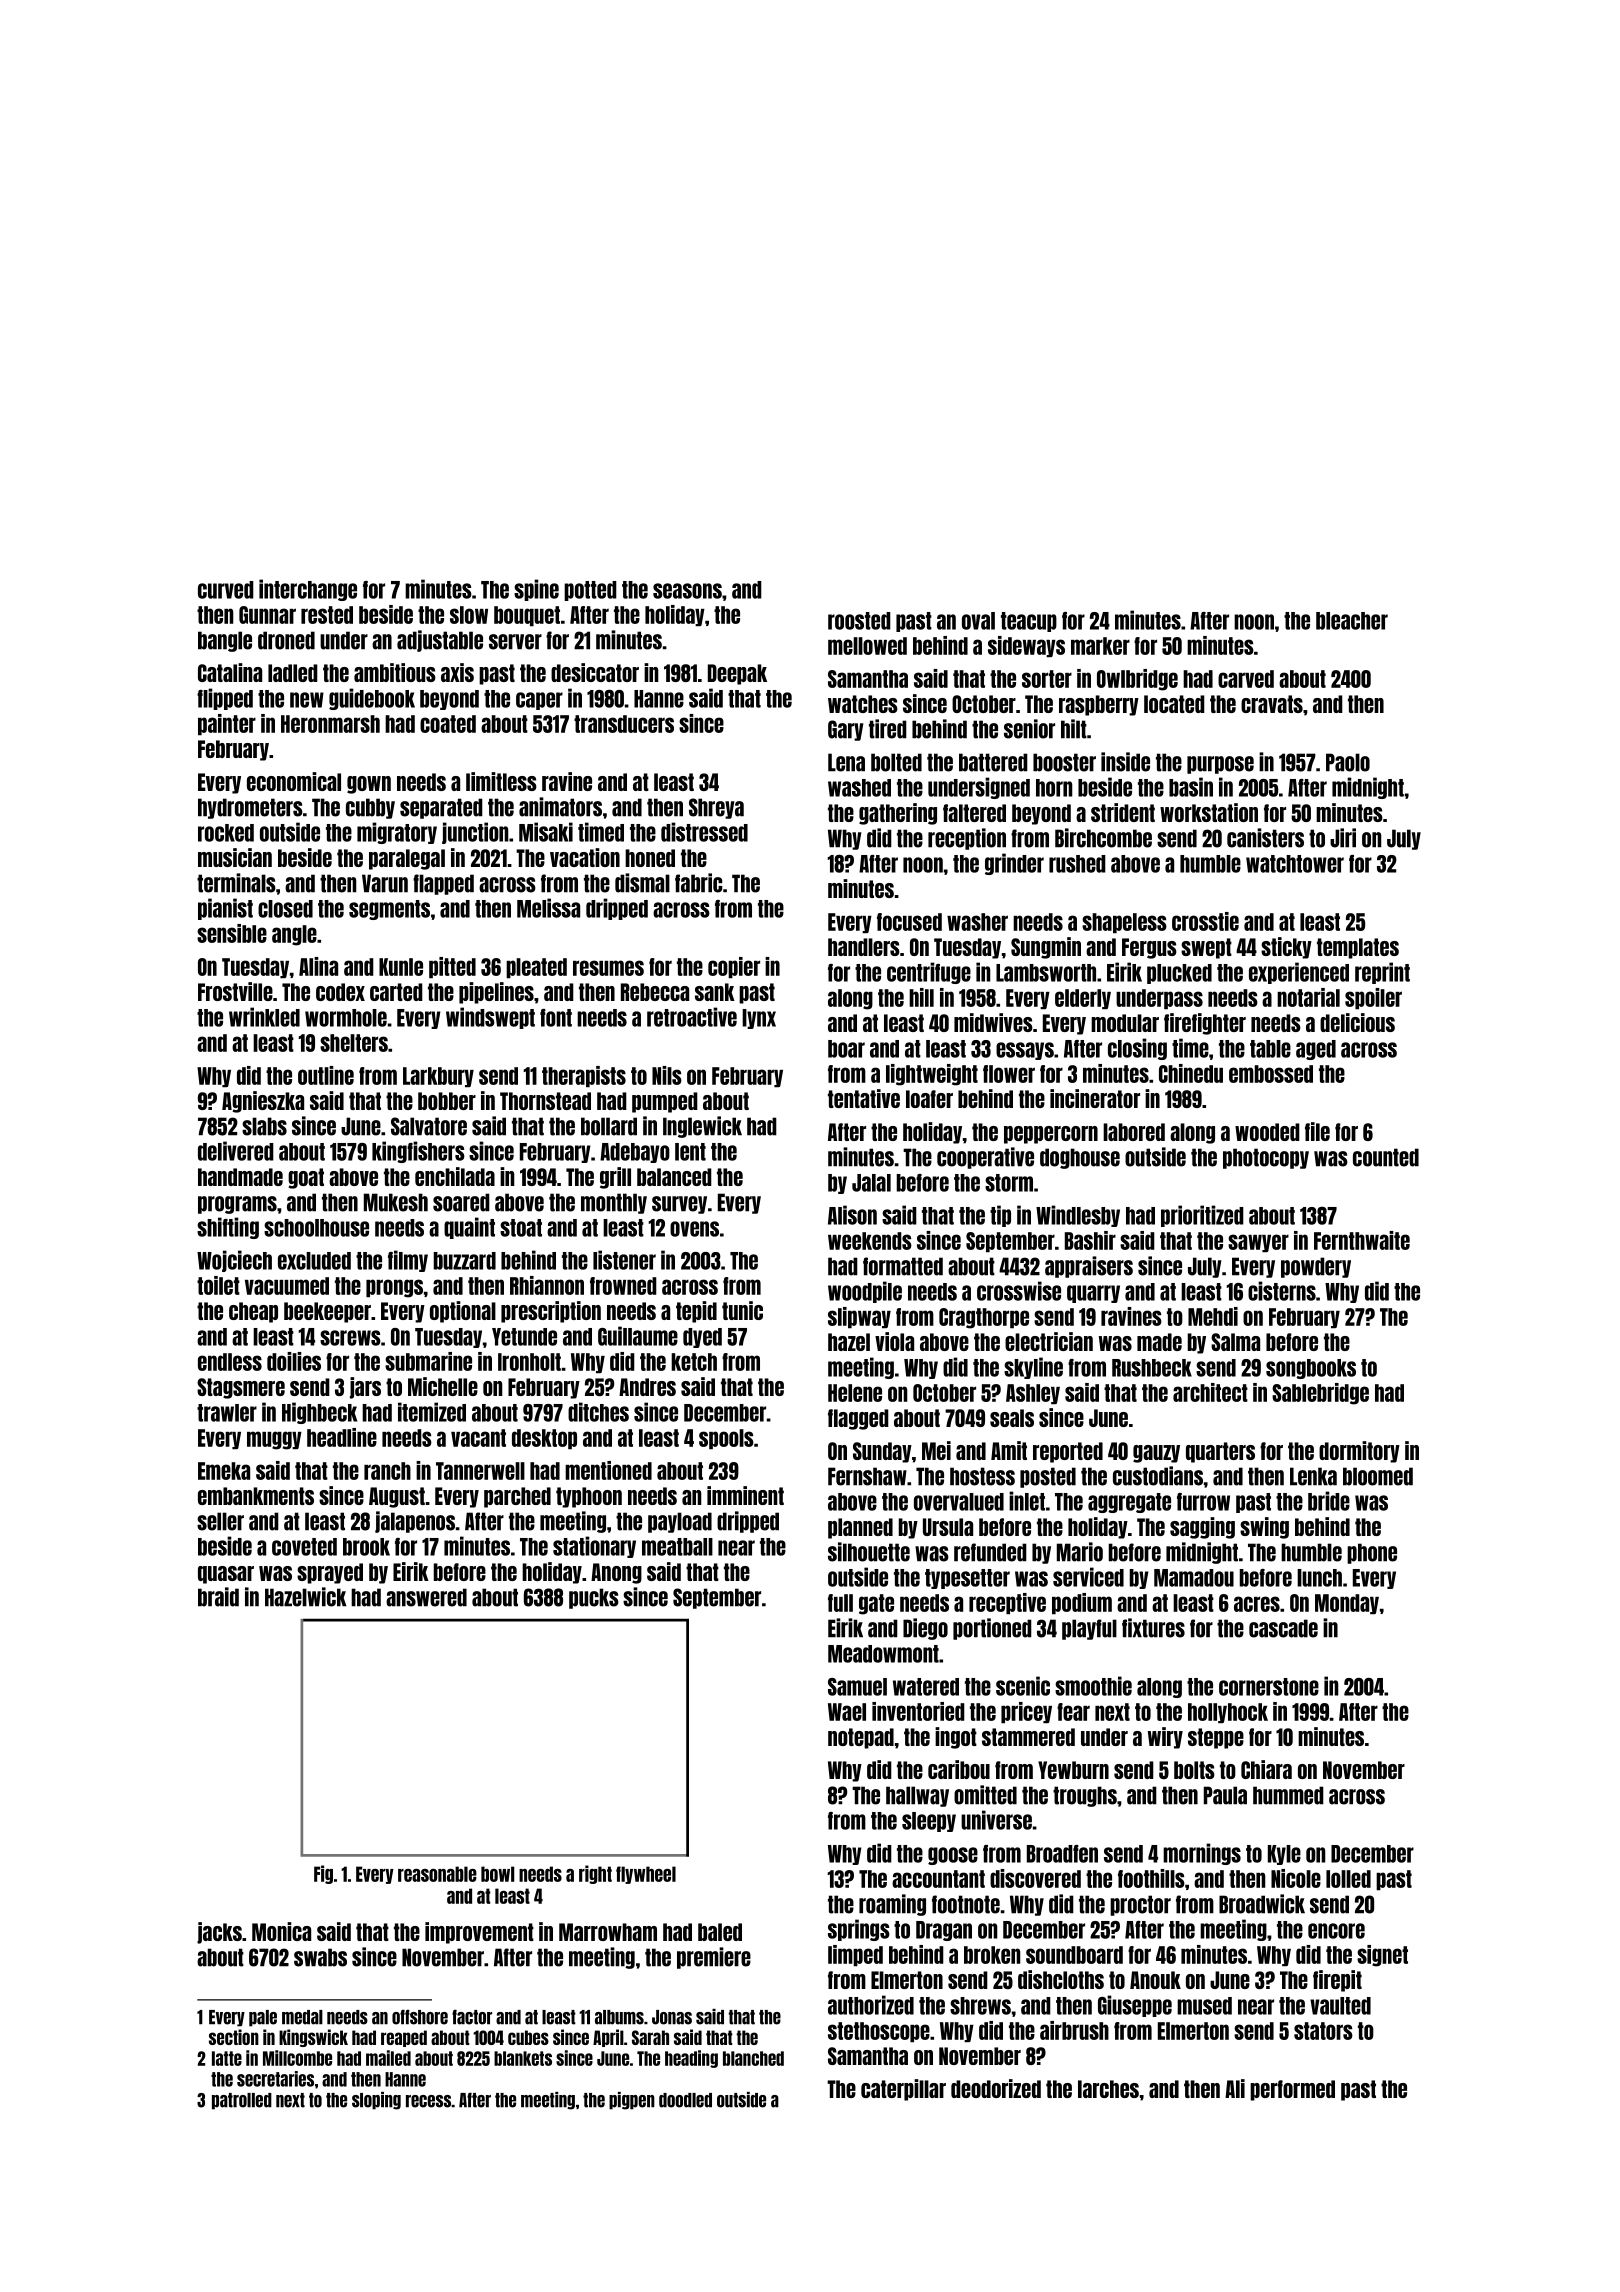  I want to click on rested, so click(327, 615).
